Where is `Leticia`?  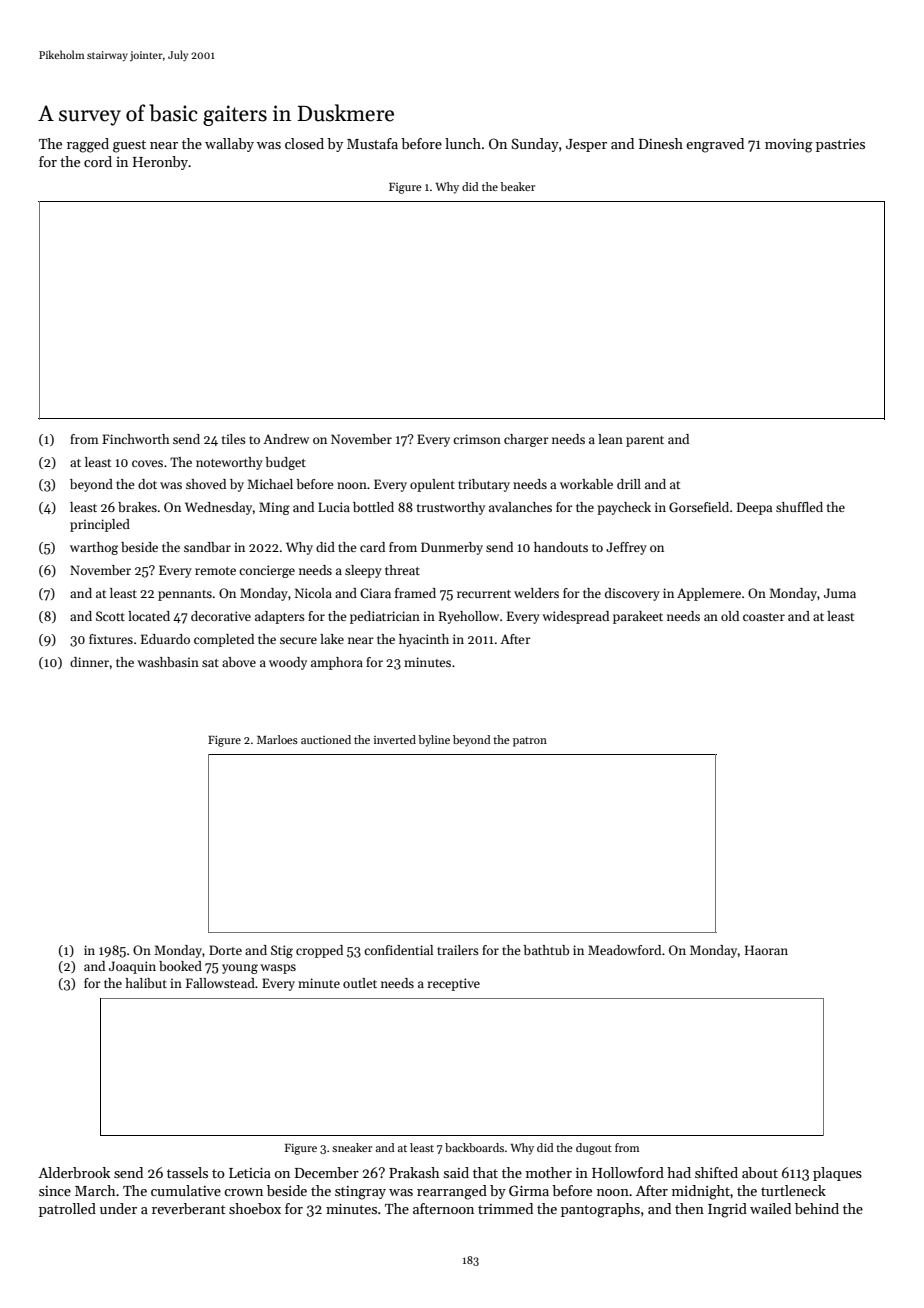 Leticia is located at coordinates (250, 1173).
